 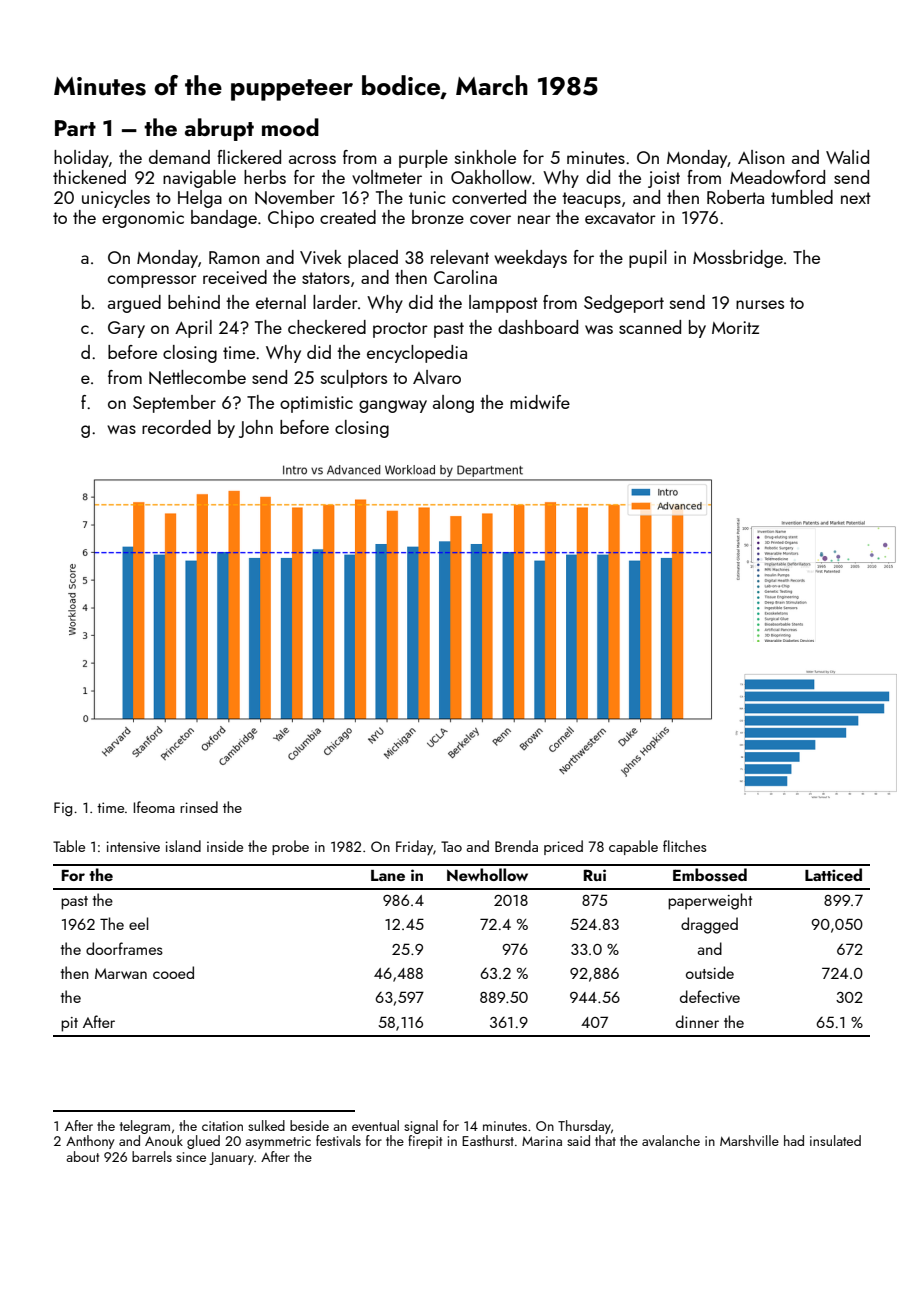 I want to click on Tao, so click(x=451, y=846).
